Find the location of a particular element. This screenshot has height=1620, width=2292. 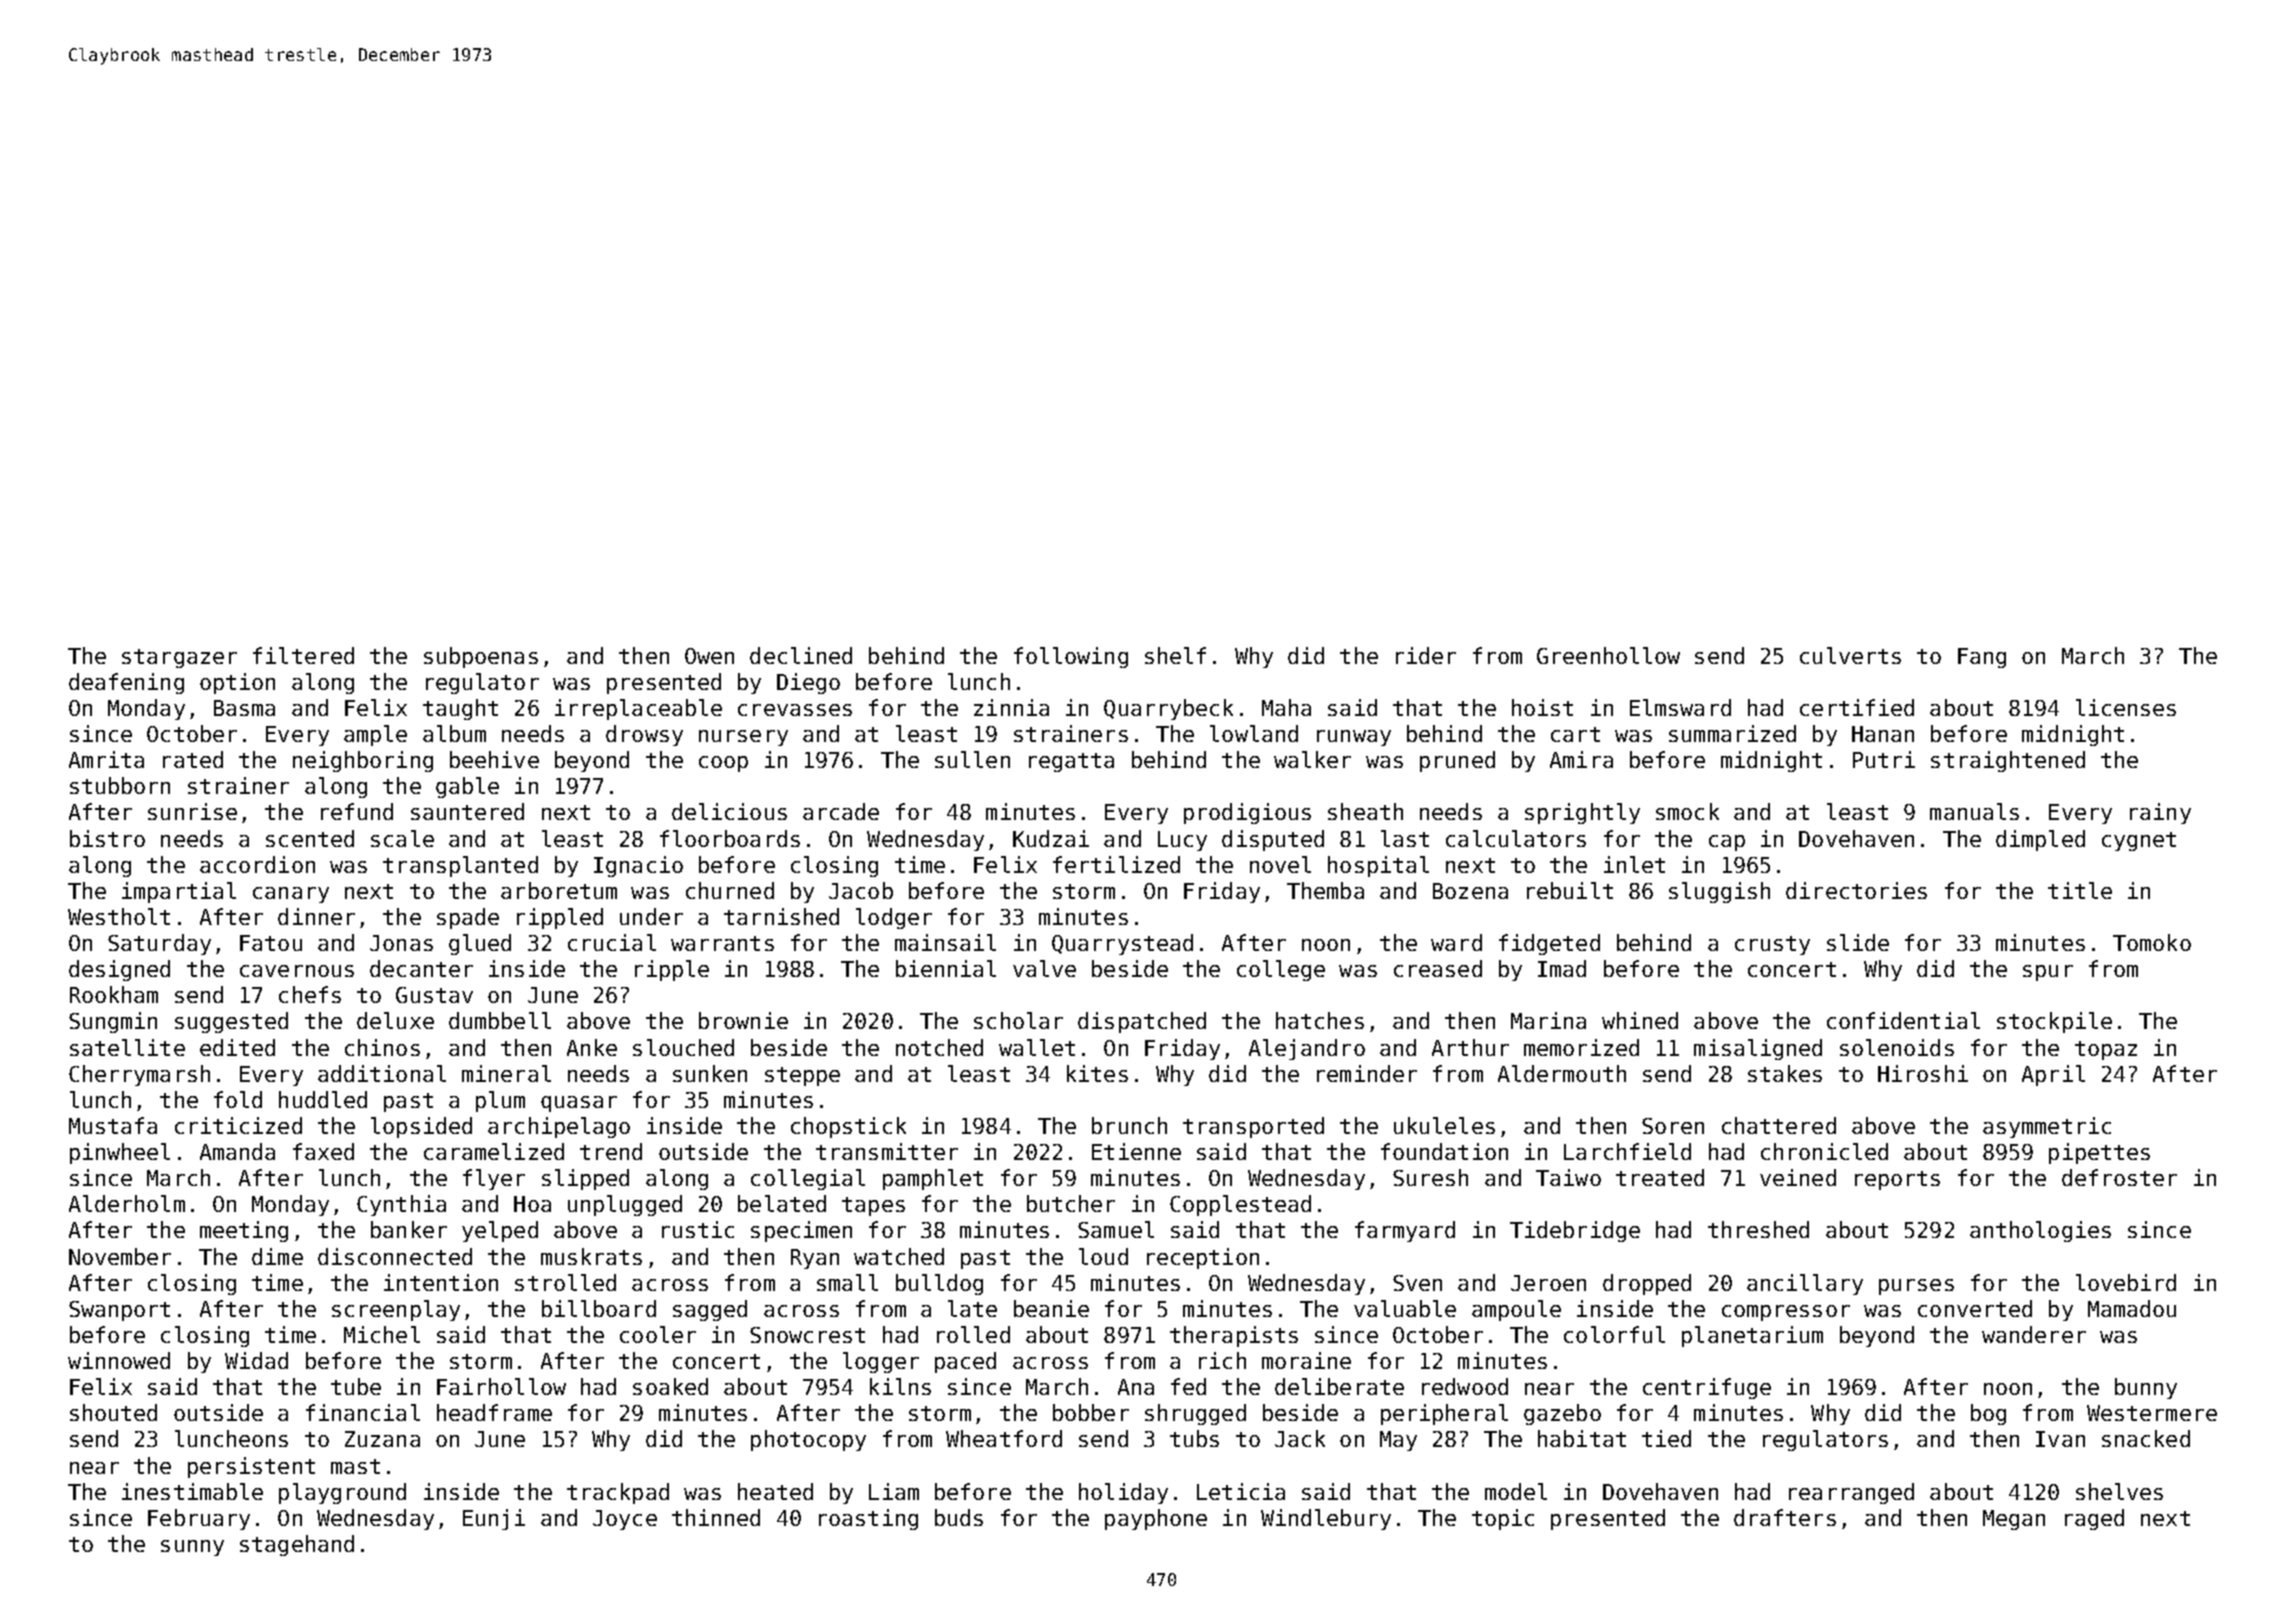

rich is located at coordinates (1222, 1360).
